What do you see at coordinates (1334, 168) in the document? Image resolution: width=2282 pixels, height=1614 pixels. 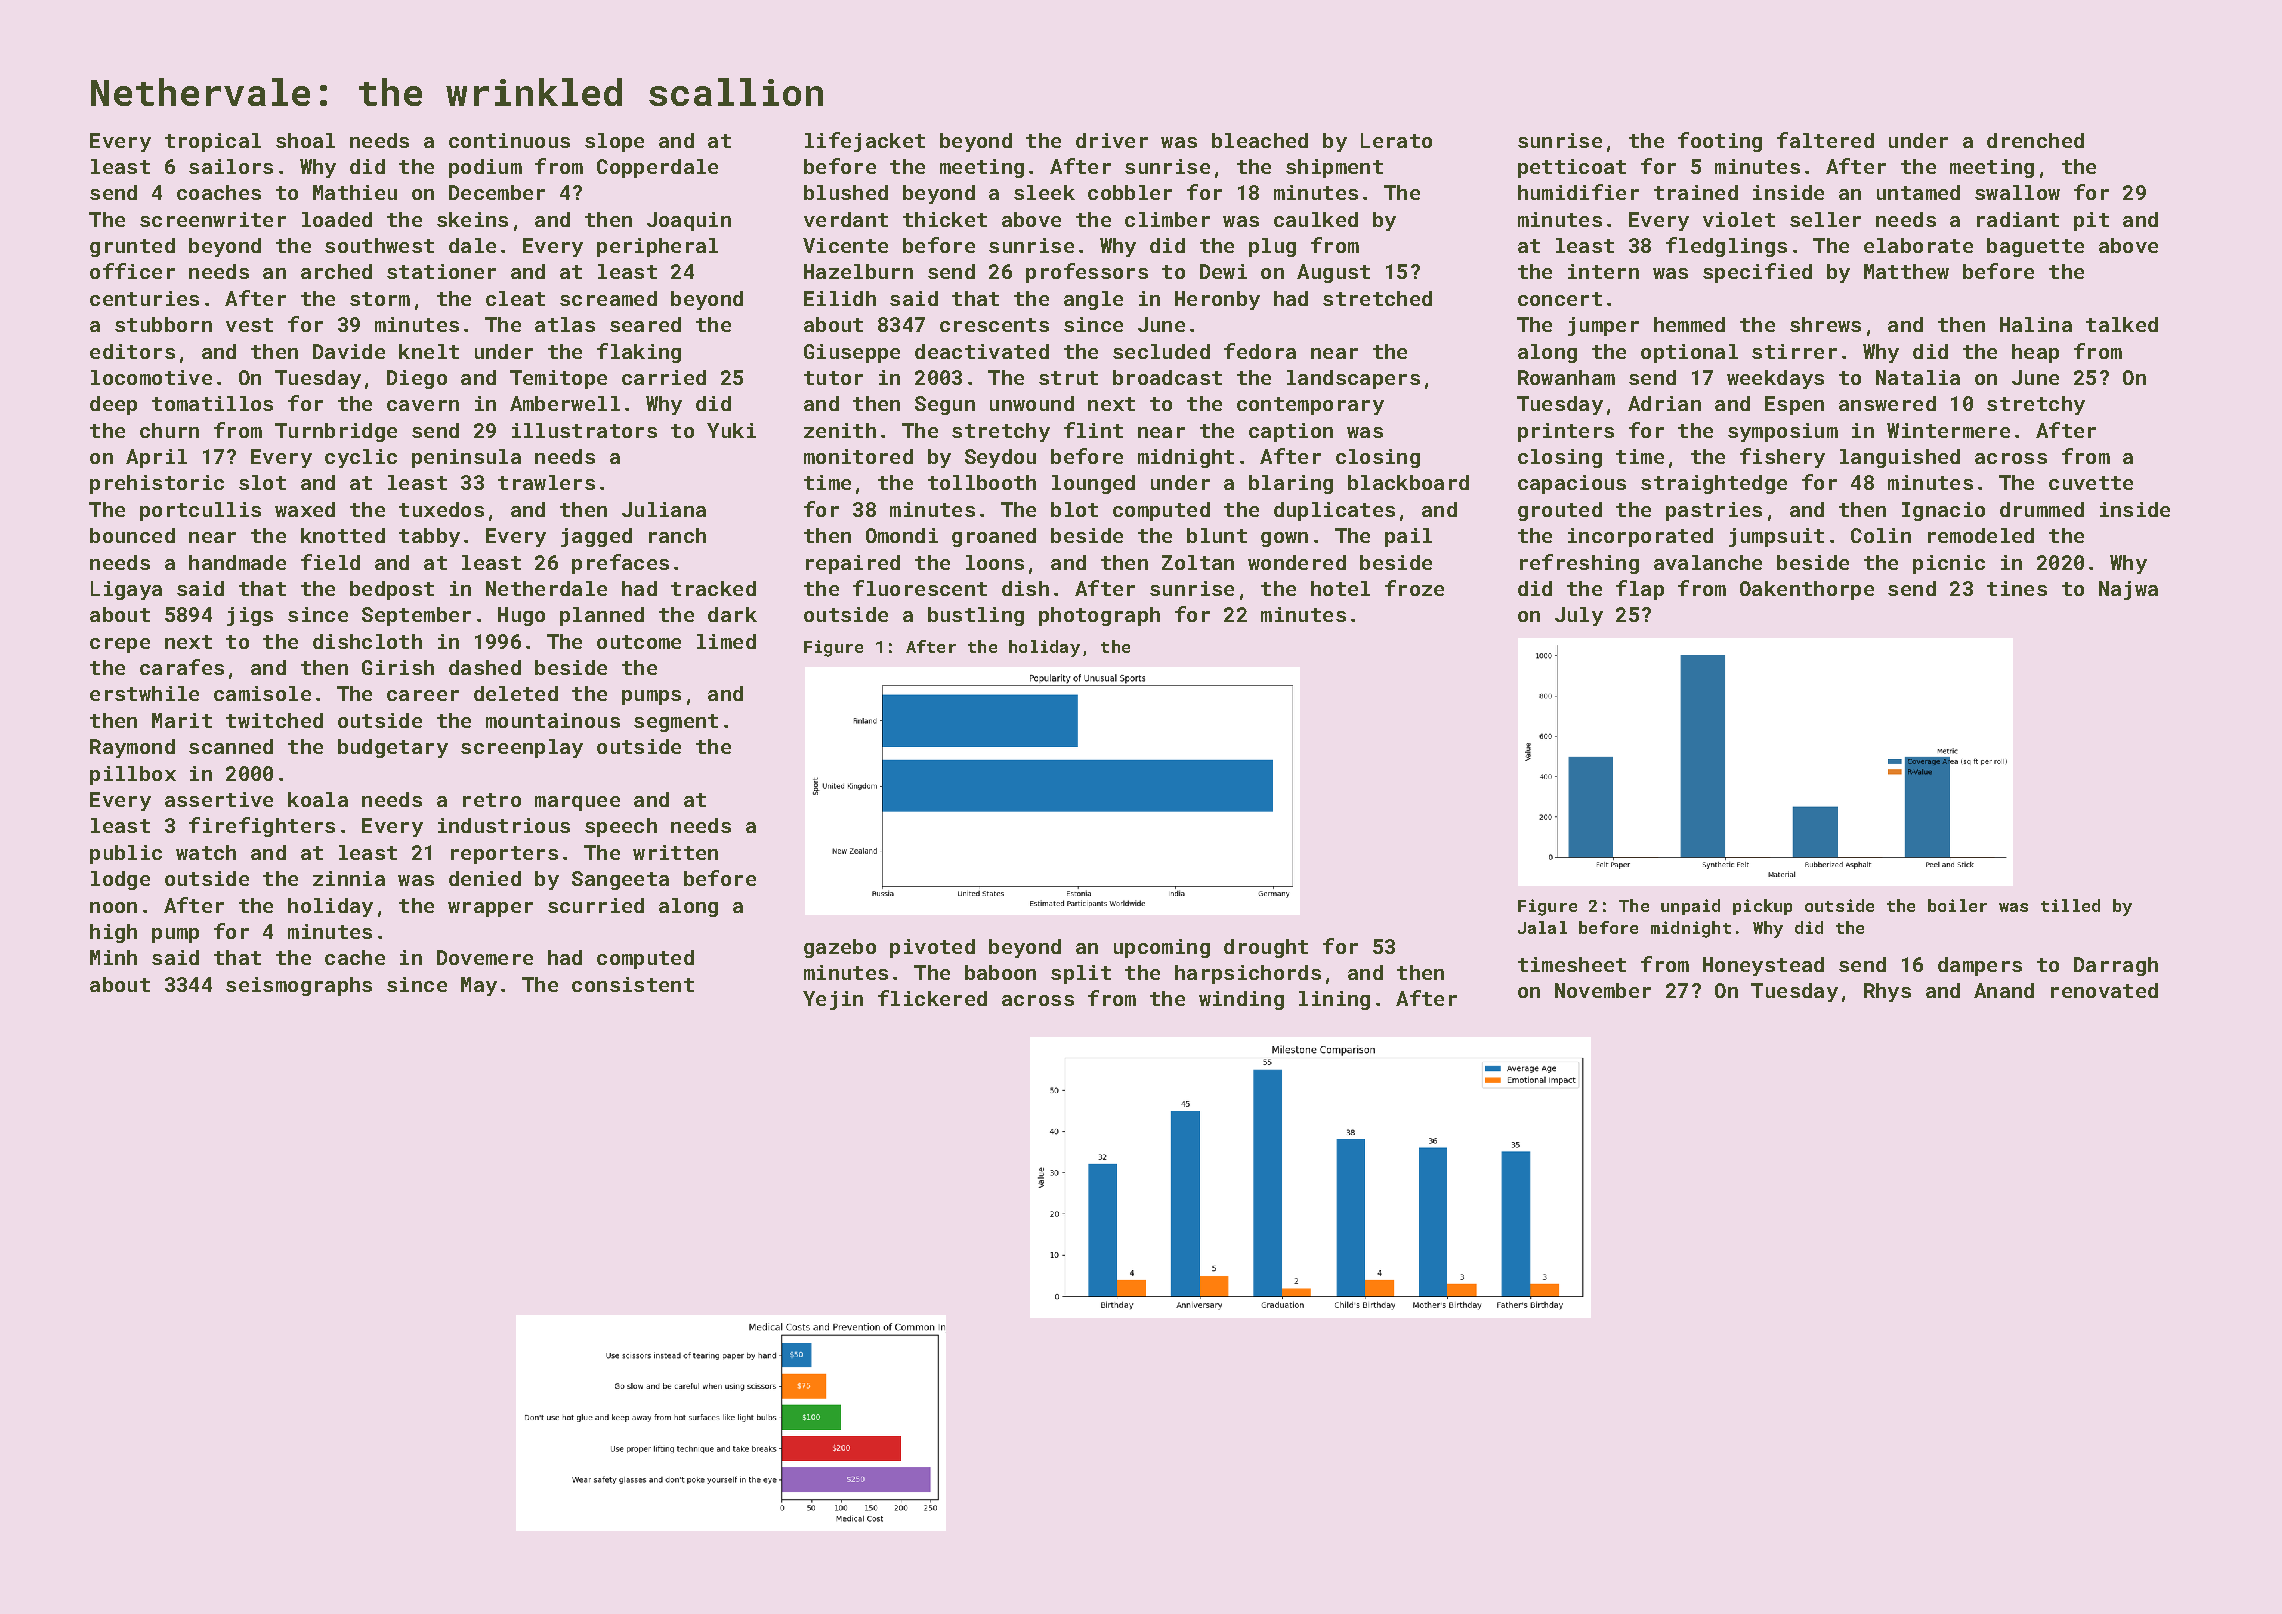 I see `shipment` at bounding box center [1334, 168].
